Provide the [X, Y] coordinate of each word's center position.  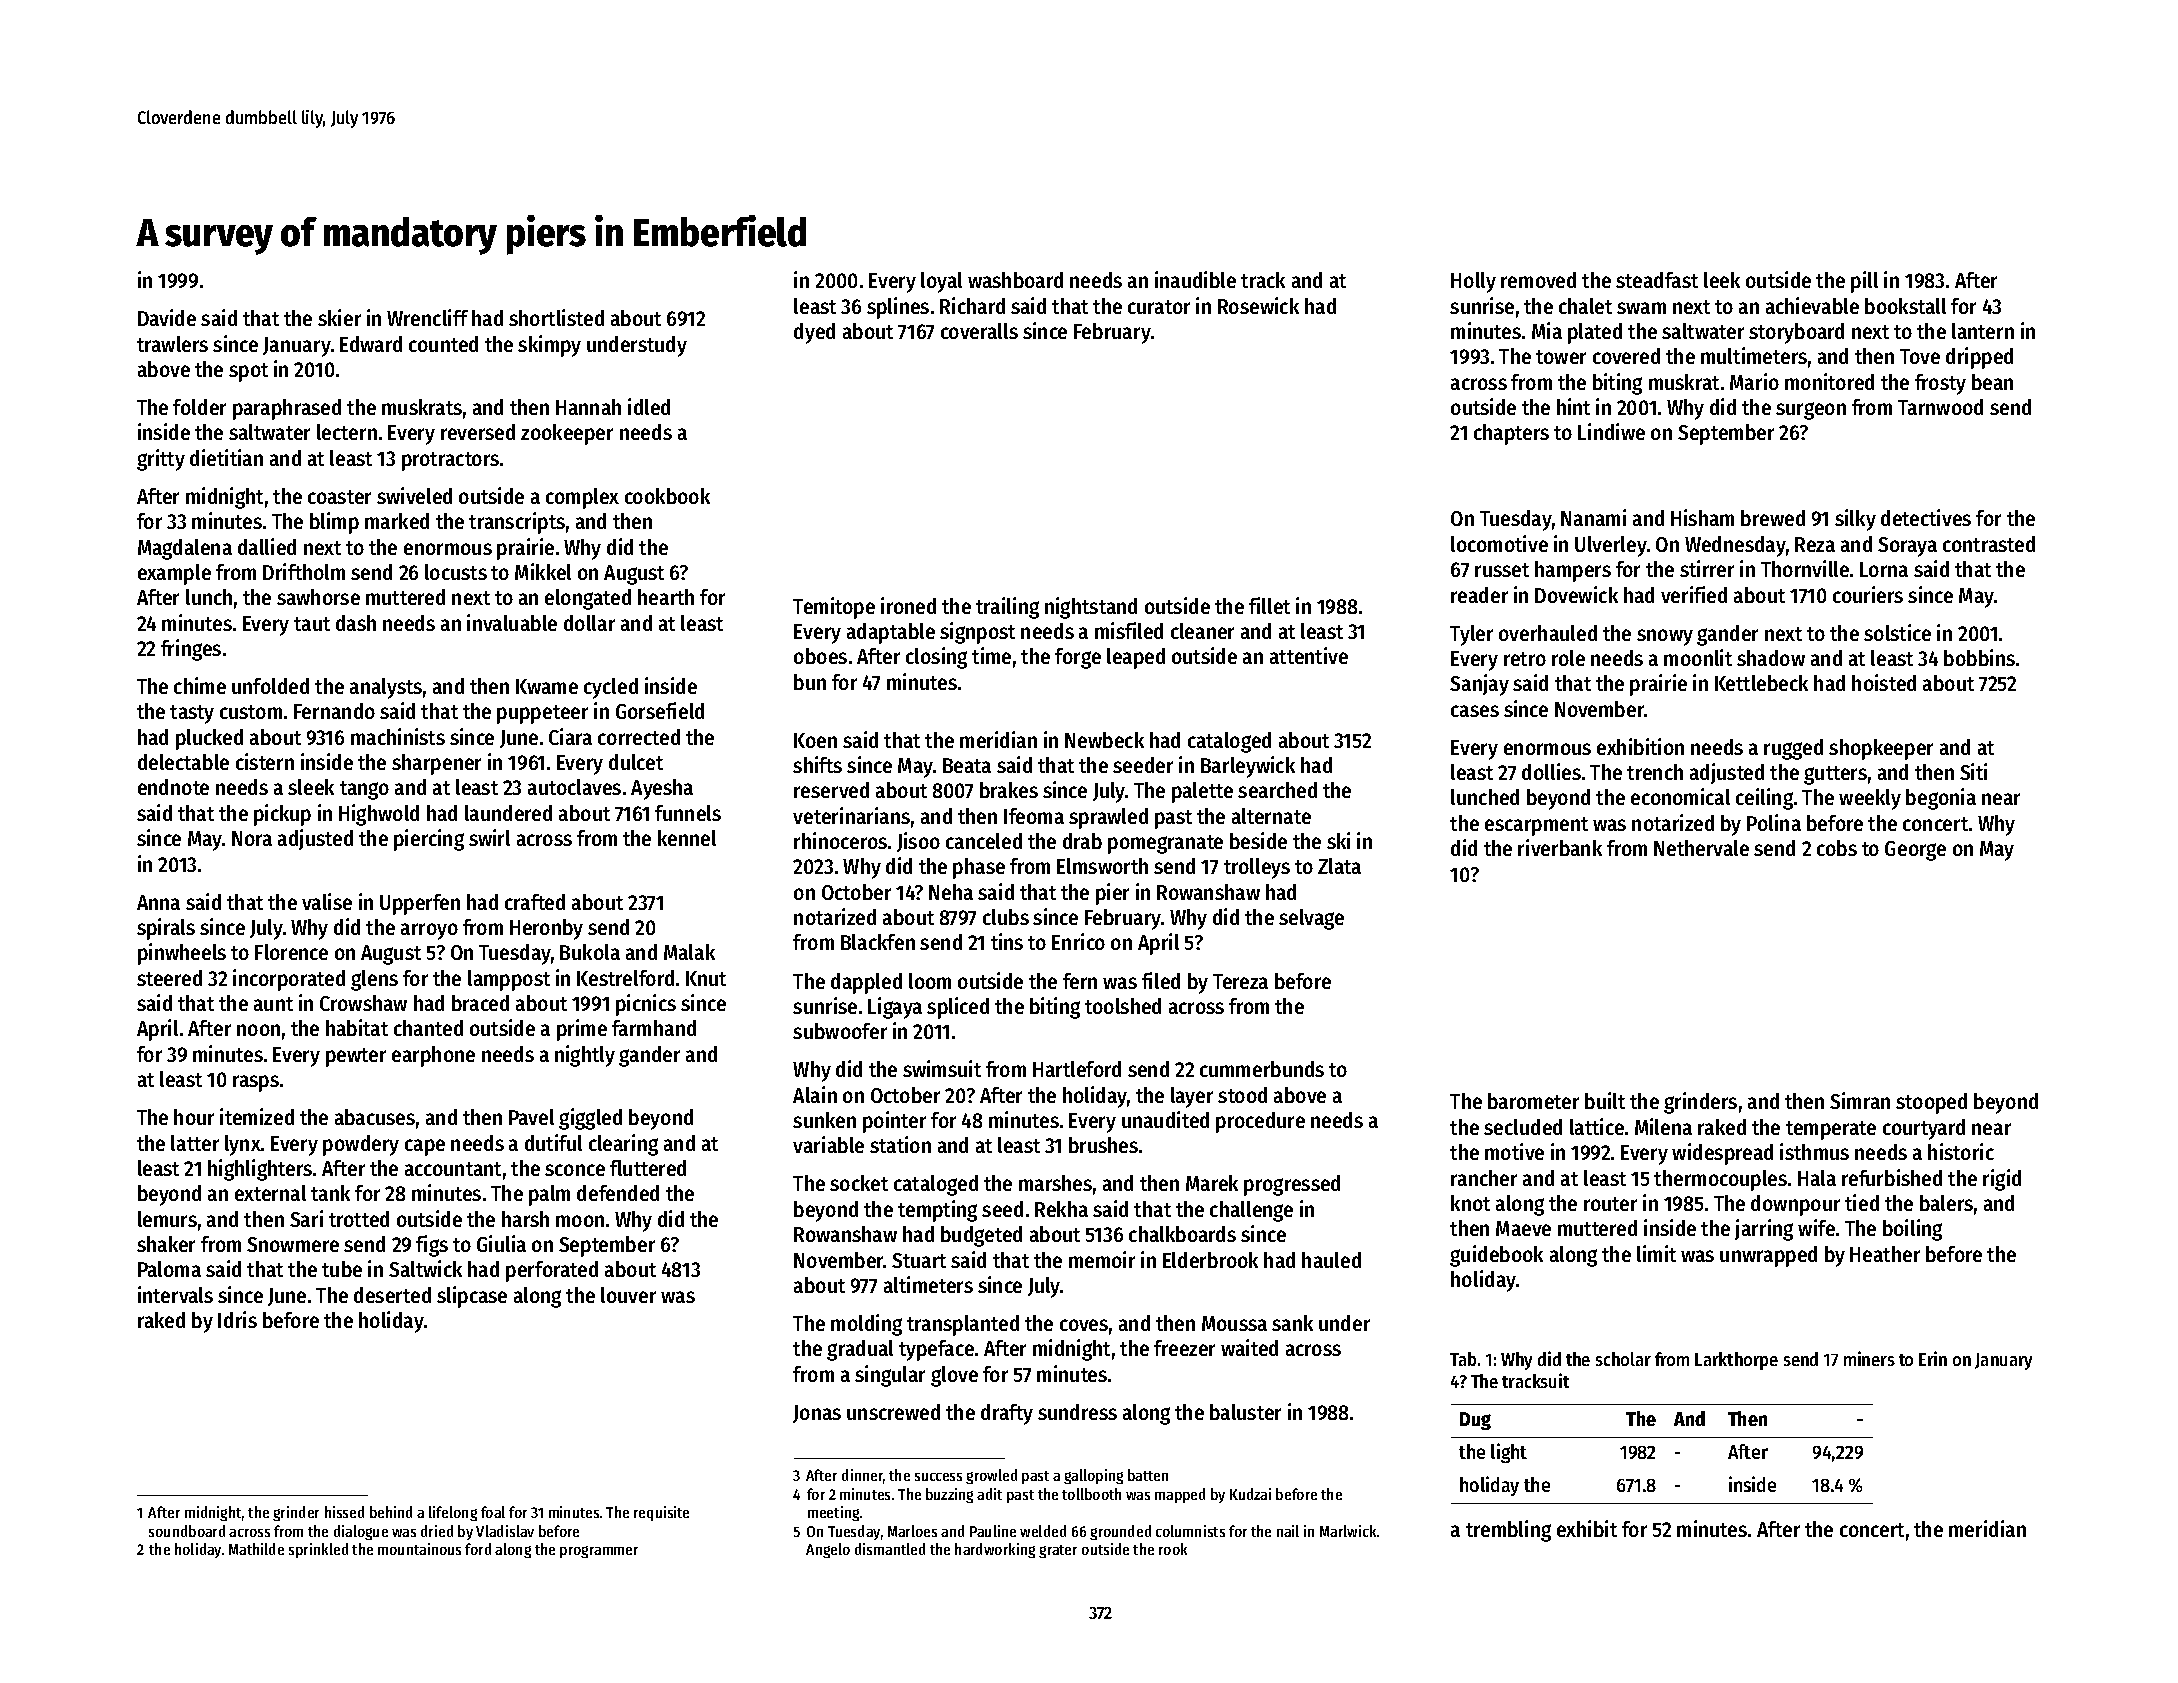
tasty [192, 714]
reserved [831, 790]
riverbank [1560, 847]
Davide [167, 317]
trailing [1007, 608]
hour [194, 1117]
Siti [1973, 771]
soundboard [187, 1531]
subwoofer [840, 1031]
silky [1855, 520]
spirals [166, 929]
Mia [1547, 330]
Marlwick [1348, 1531]
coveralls [979, 331]
